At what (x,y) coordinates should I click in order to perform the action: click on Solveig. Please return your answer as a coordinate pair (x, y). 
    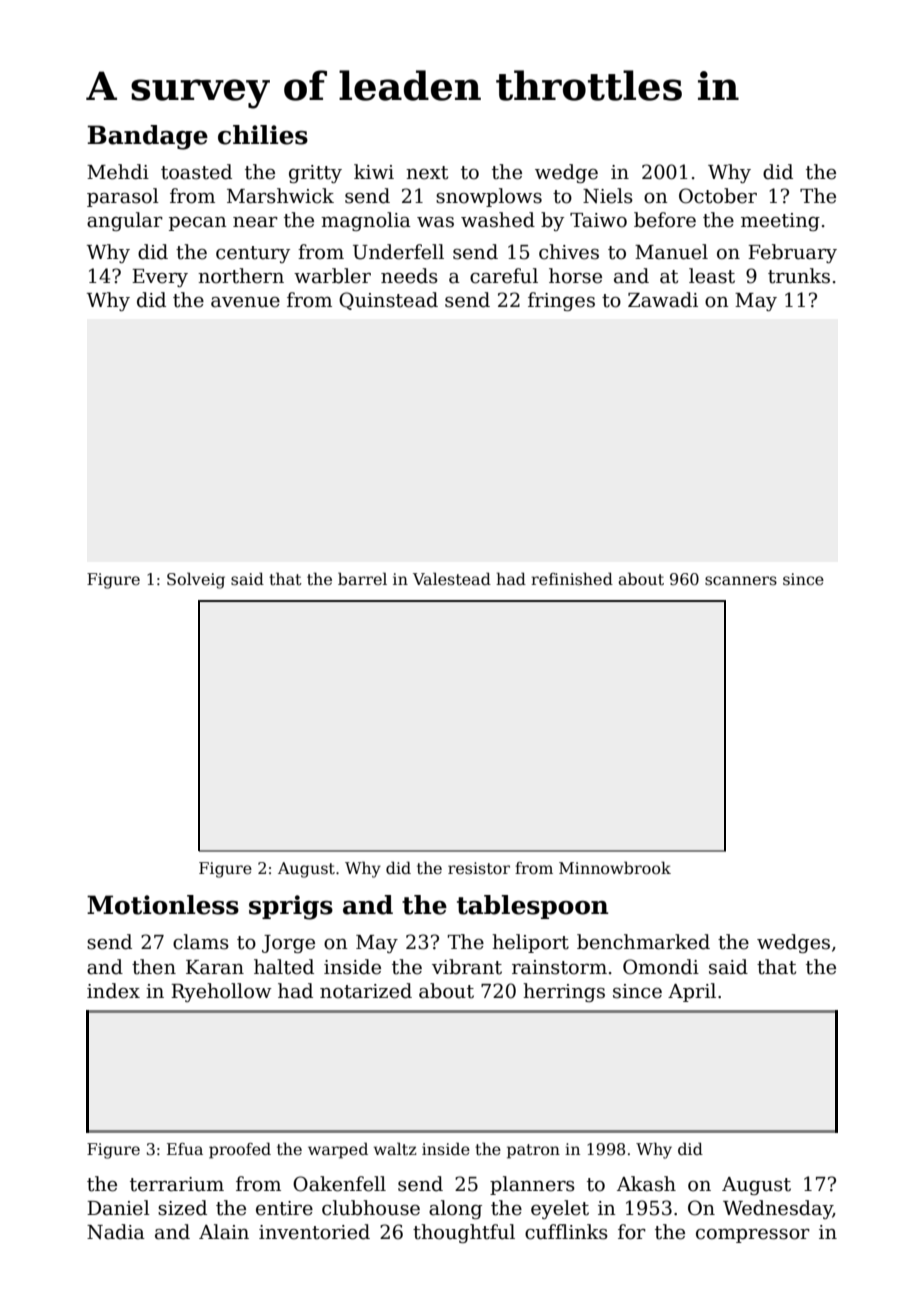
    Looking at the image, I should click on (196, 580).
